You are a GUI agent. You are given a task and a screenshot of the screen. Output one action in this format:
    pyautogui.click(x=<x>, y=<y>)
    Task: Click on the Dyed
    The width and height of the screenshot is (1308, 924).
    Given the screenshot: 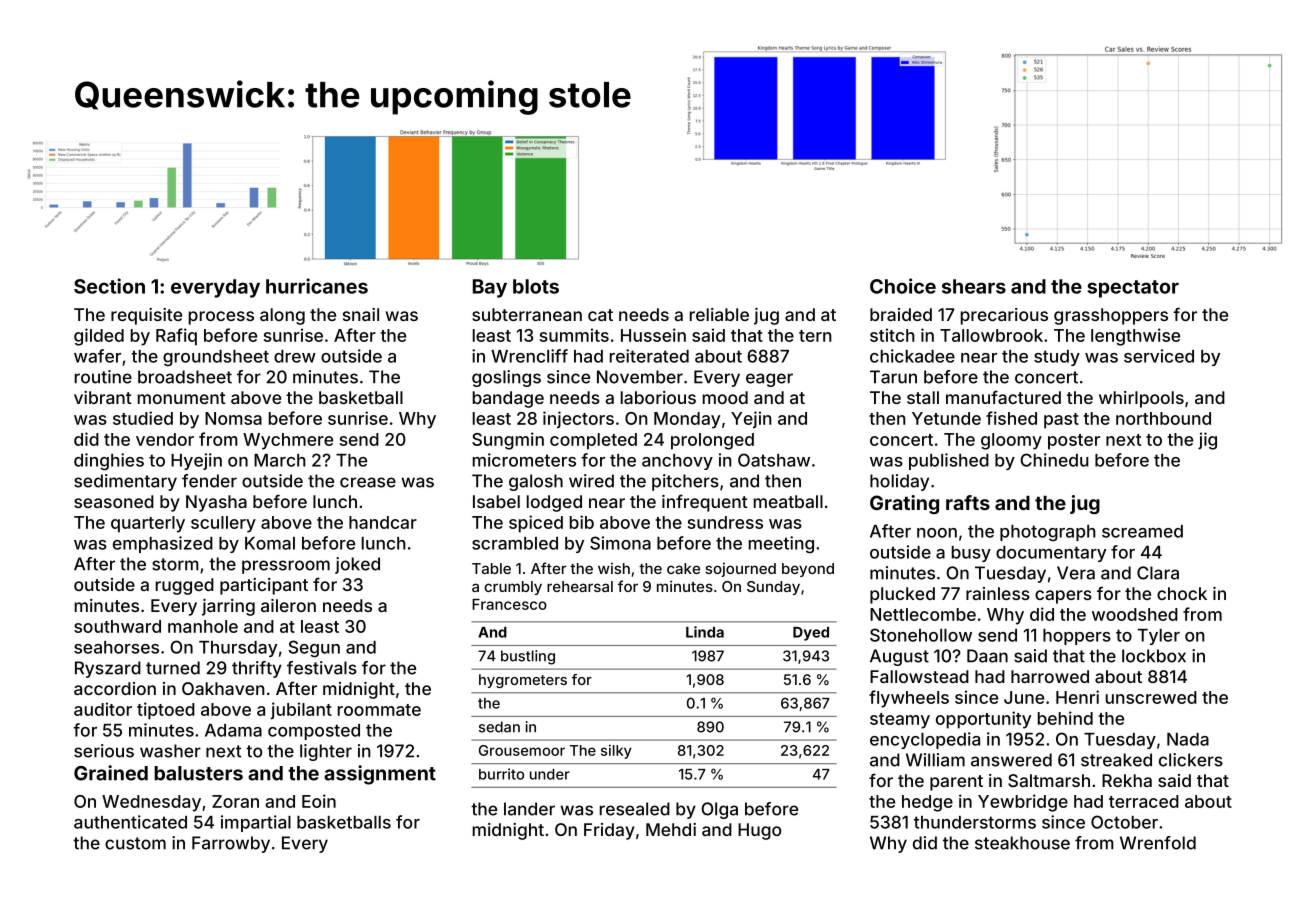 What is the action you would take?
    pyautogui.click(x=811, y=634)
